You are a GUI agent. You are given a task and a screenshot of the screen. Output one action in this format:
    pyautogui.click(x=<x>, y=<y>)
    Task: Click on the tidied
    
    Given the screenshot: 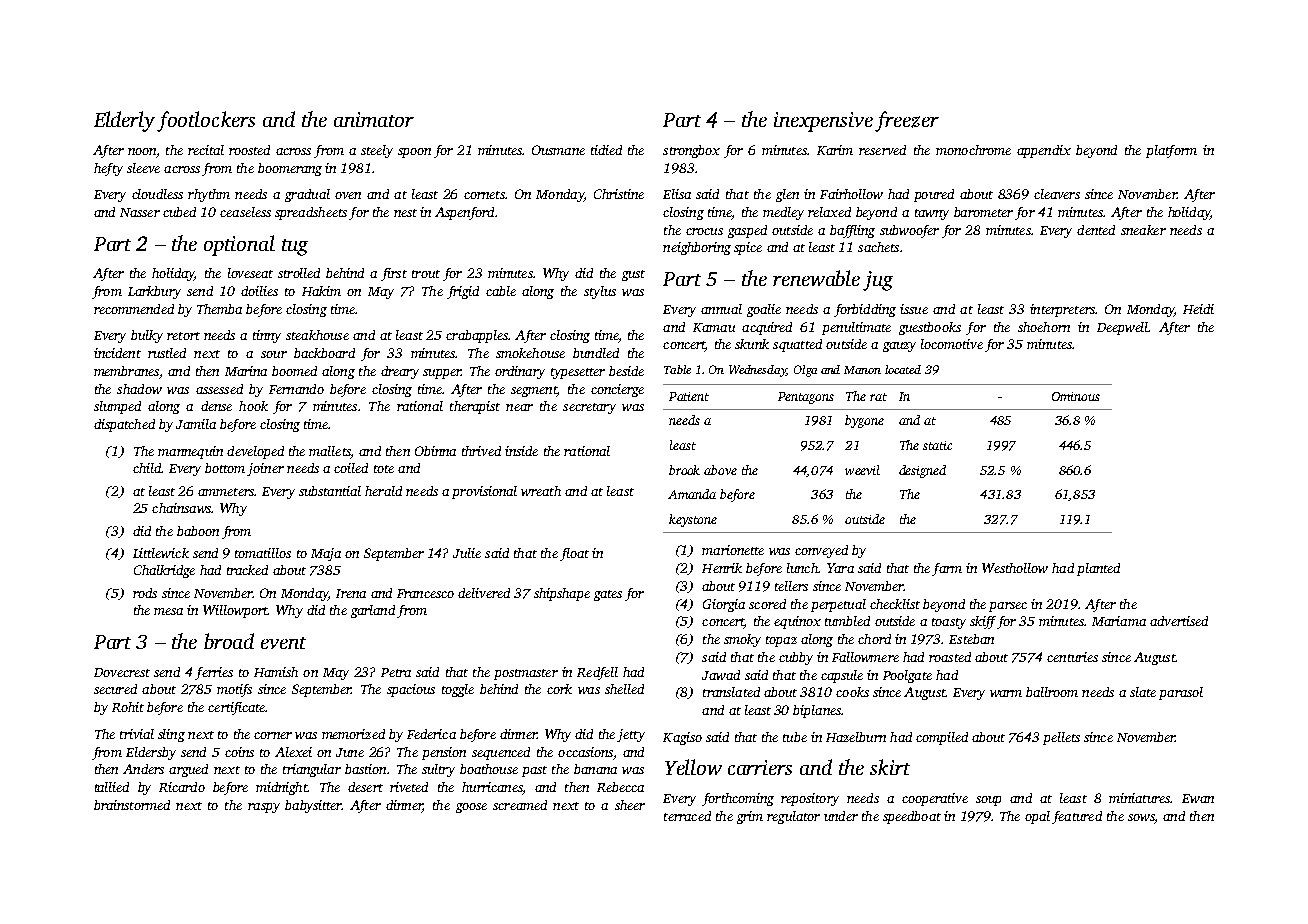 What is the action you would take?
    pyautogui.click(x=606, y=150)
